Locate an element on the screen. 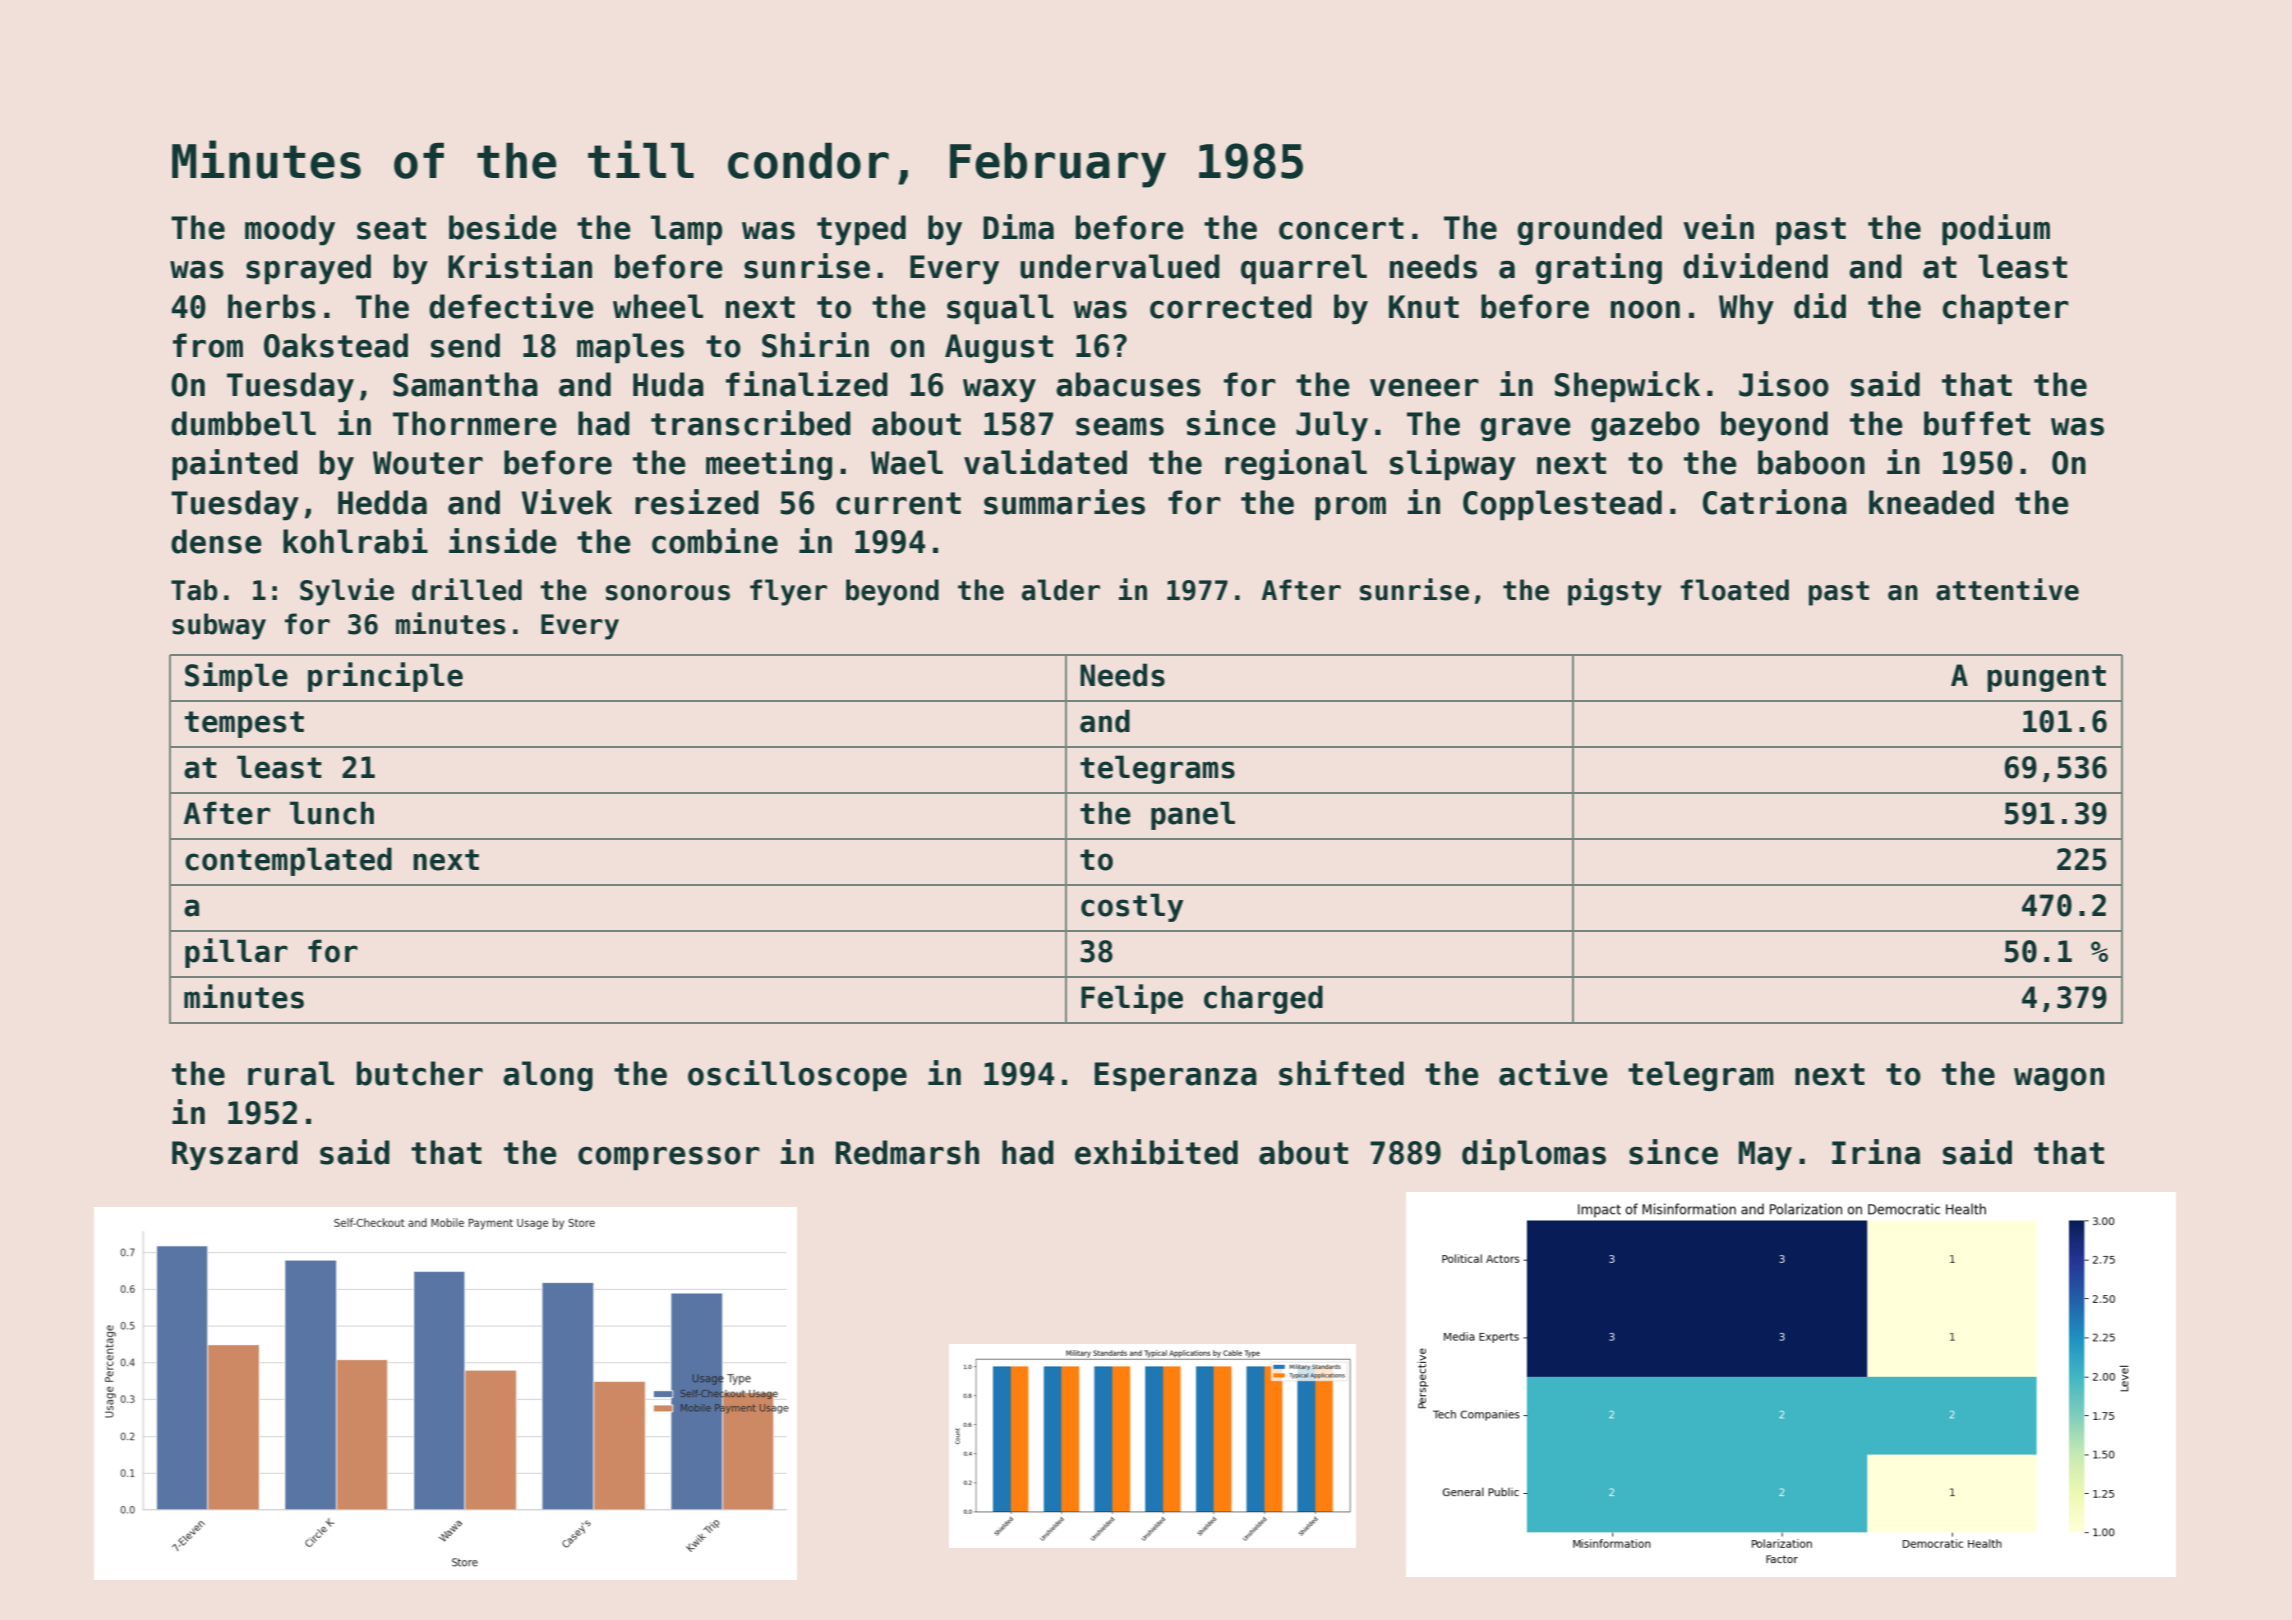 This screenshot has height=1620, width=2292. dumbbell is located at coordinates (243, 423).
